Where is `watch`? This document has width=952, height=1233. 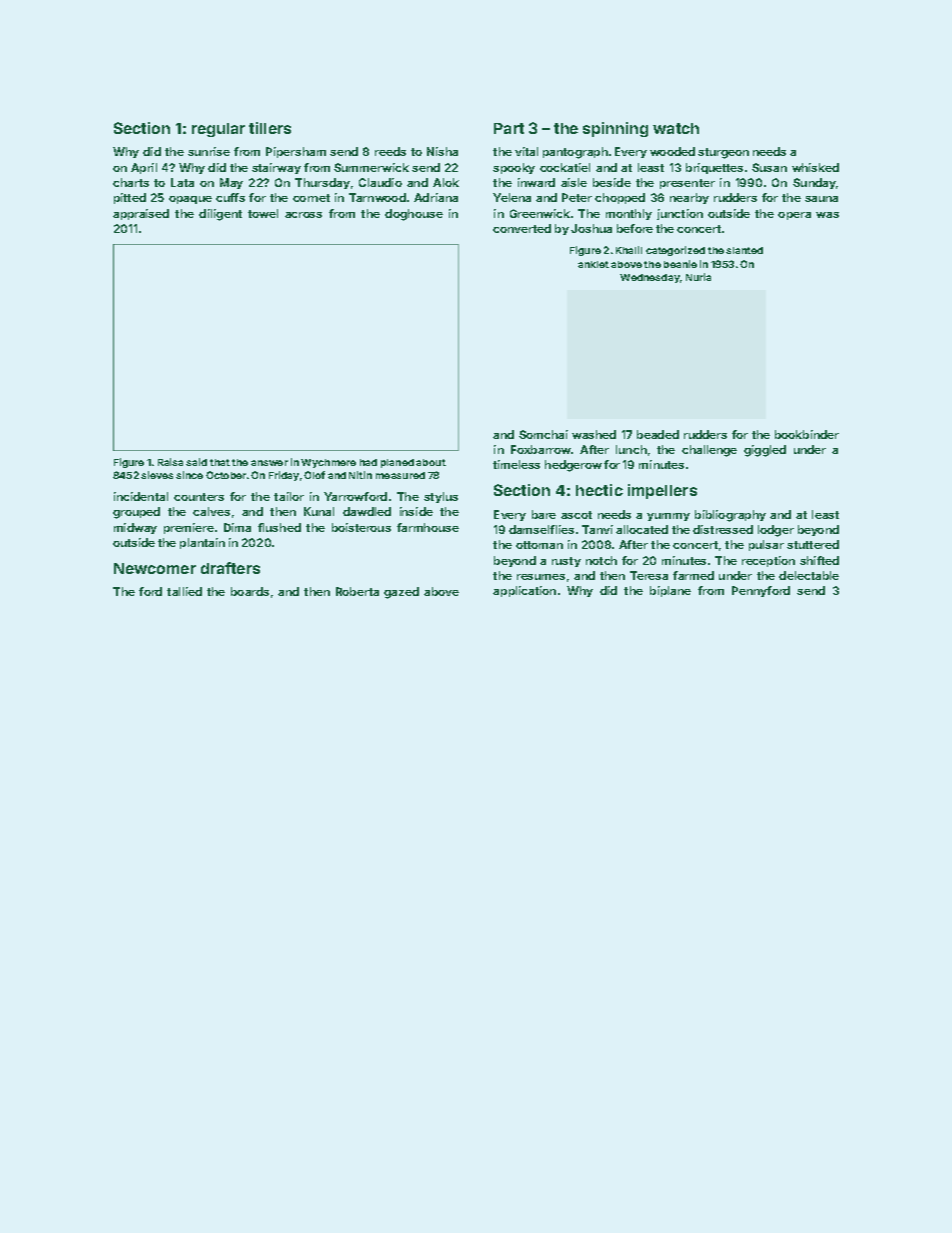 watch is located at coordinates (676, 128).
